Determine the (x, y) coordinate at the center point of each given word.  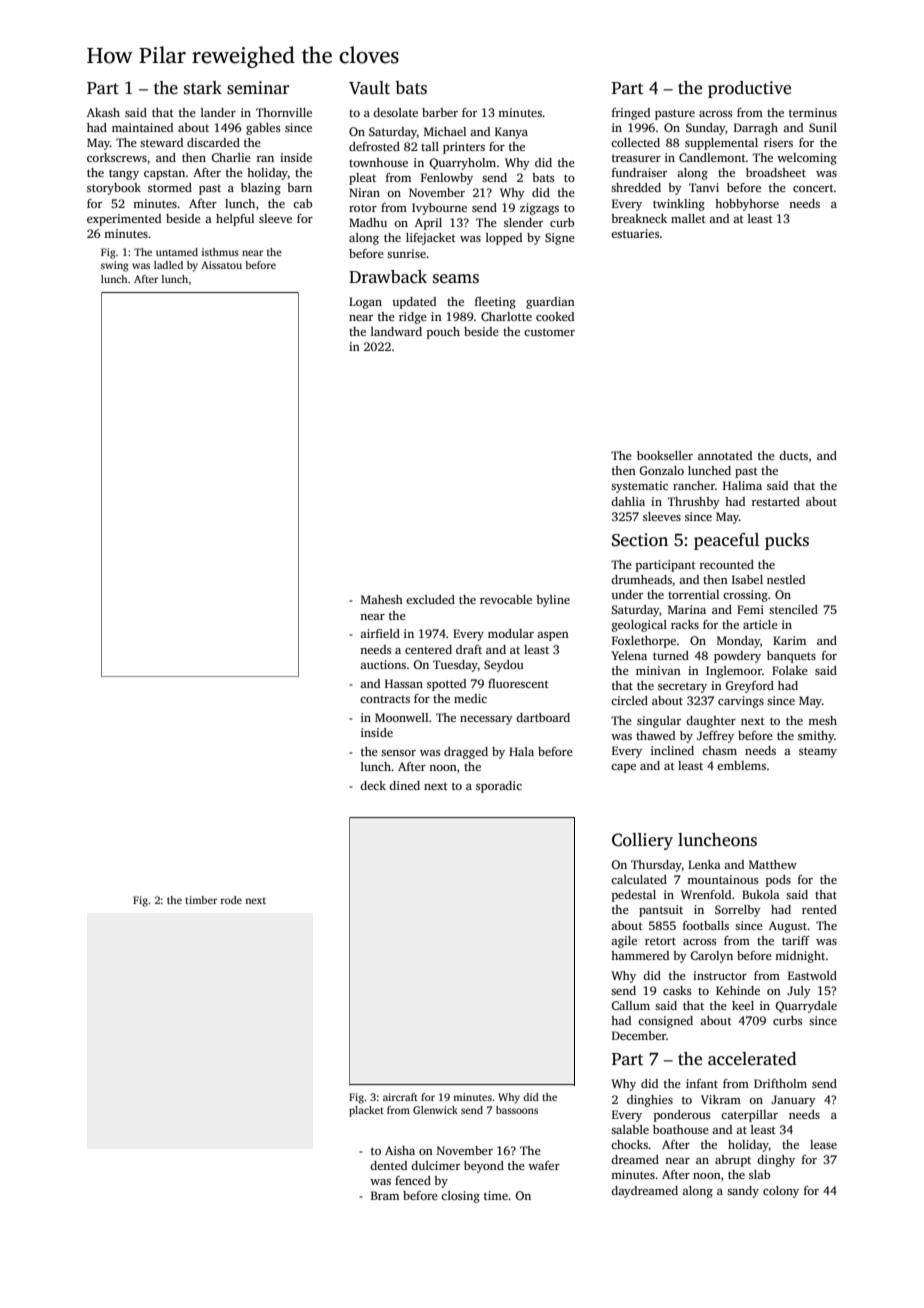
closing (460, 1197)
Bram (385, 1195)
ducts (793, 455)
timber (201, 900)
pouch (443, 333)
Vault (369, 88)
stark (203, 88)
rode (231, 900)
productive (749, 89)
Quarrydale (806, 1007)
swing (115, 266)
